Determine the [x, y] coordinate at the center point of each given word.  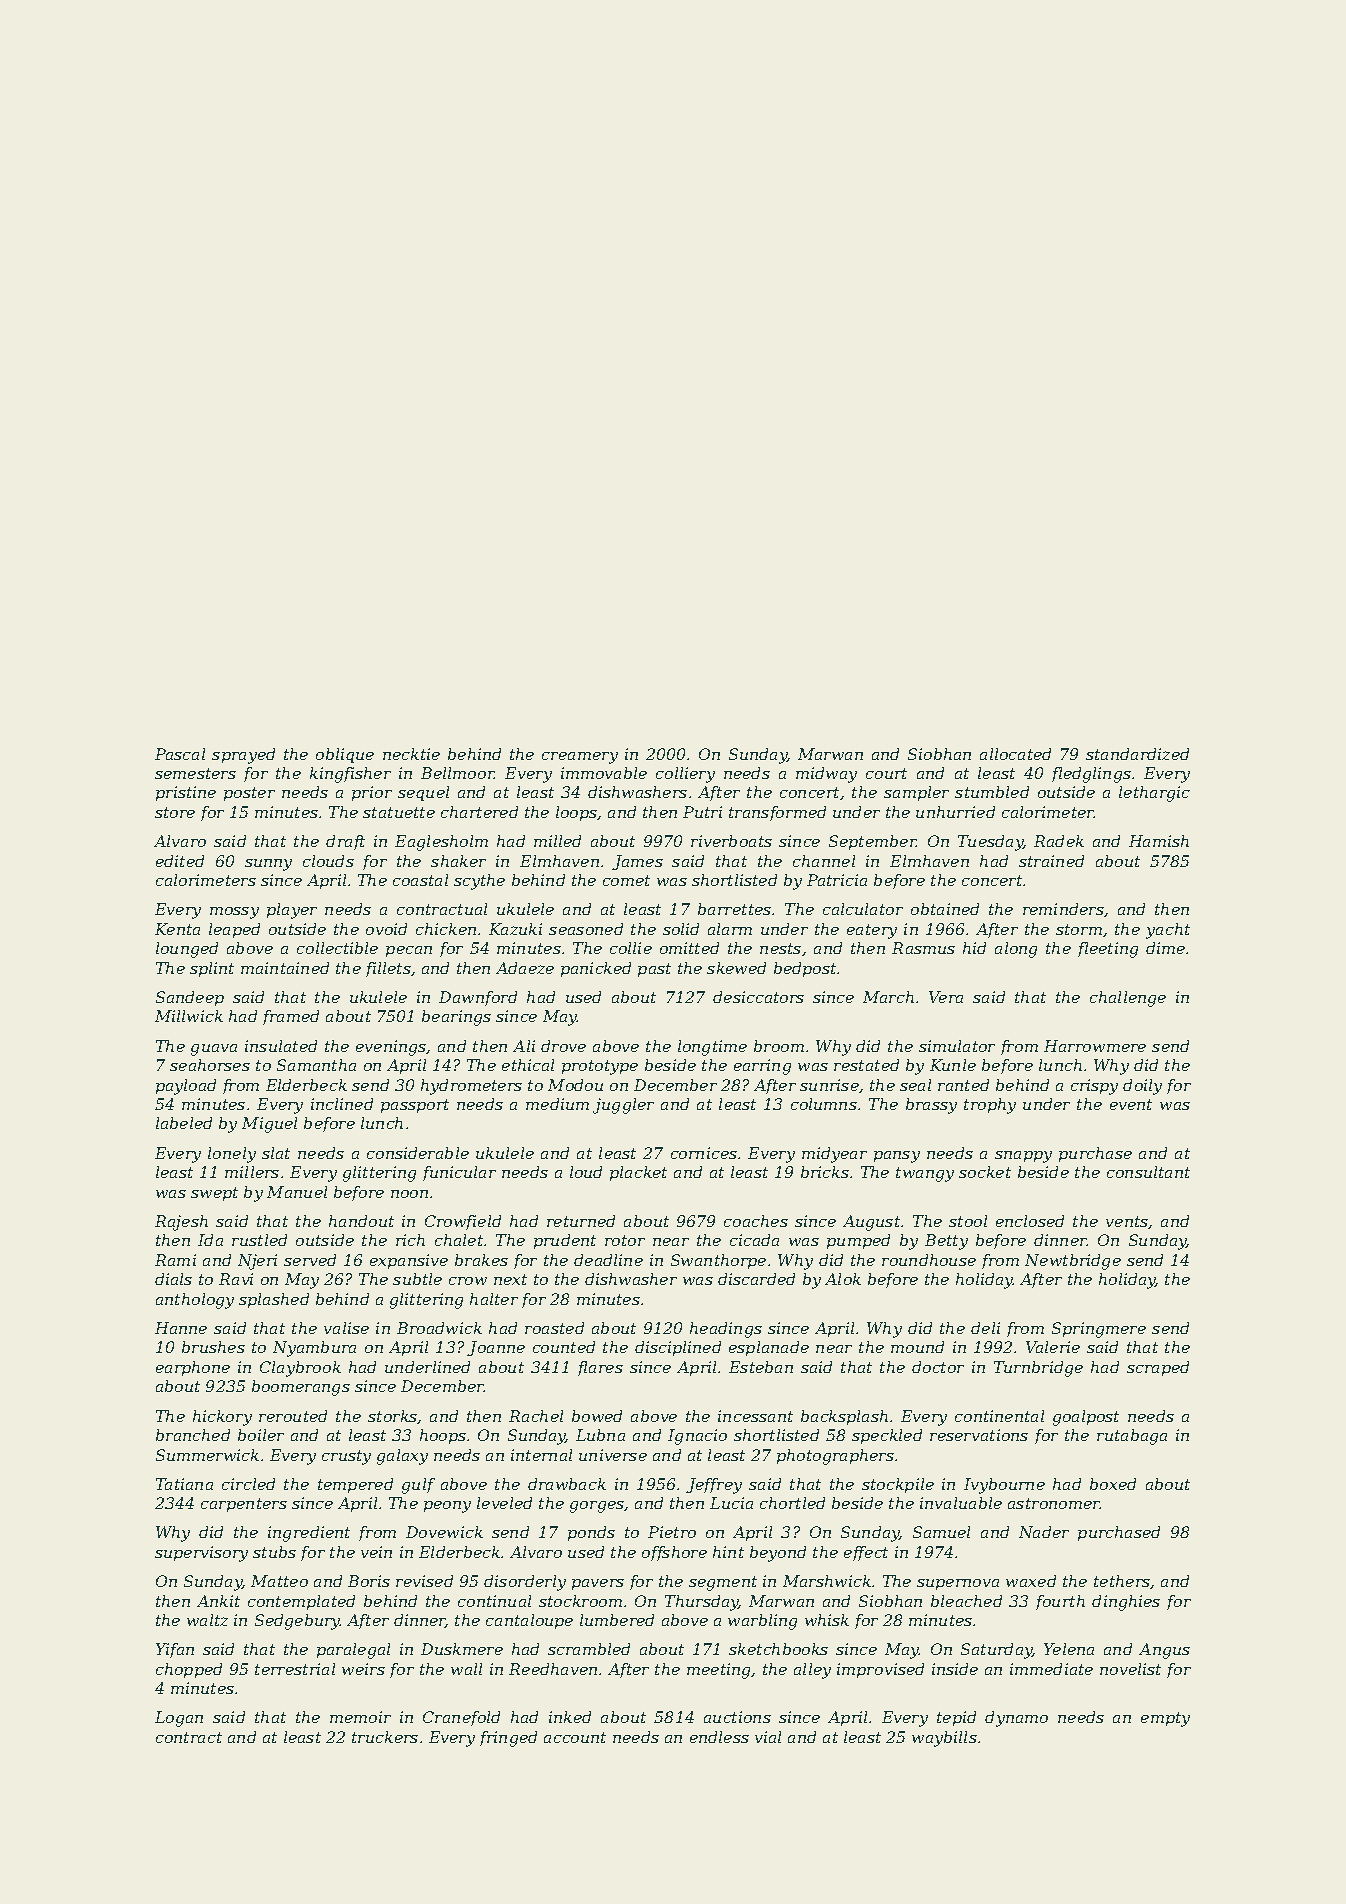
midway [826, 775]
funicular [459, 1173]
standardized [1137, 754]
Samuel [941, 1532]
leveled [504, 1503]
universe [613, 1455]
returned [581, 1221]
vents [1127, 1222]
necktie [411, 754]
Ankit [218, 1601]
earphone [193, 1368]
